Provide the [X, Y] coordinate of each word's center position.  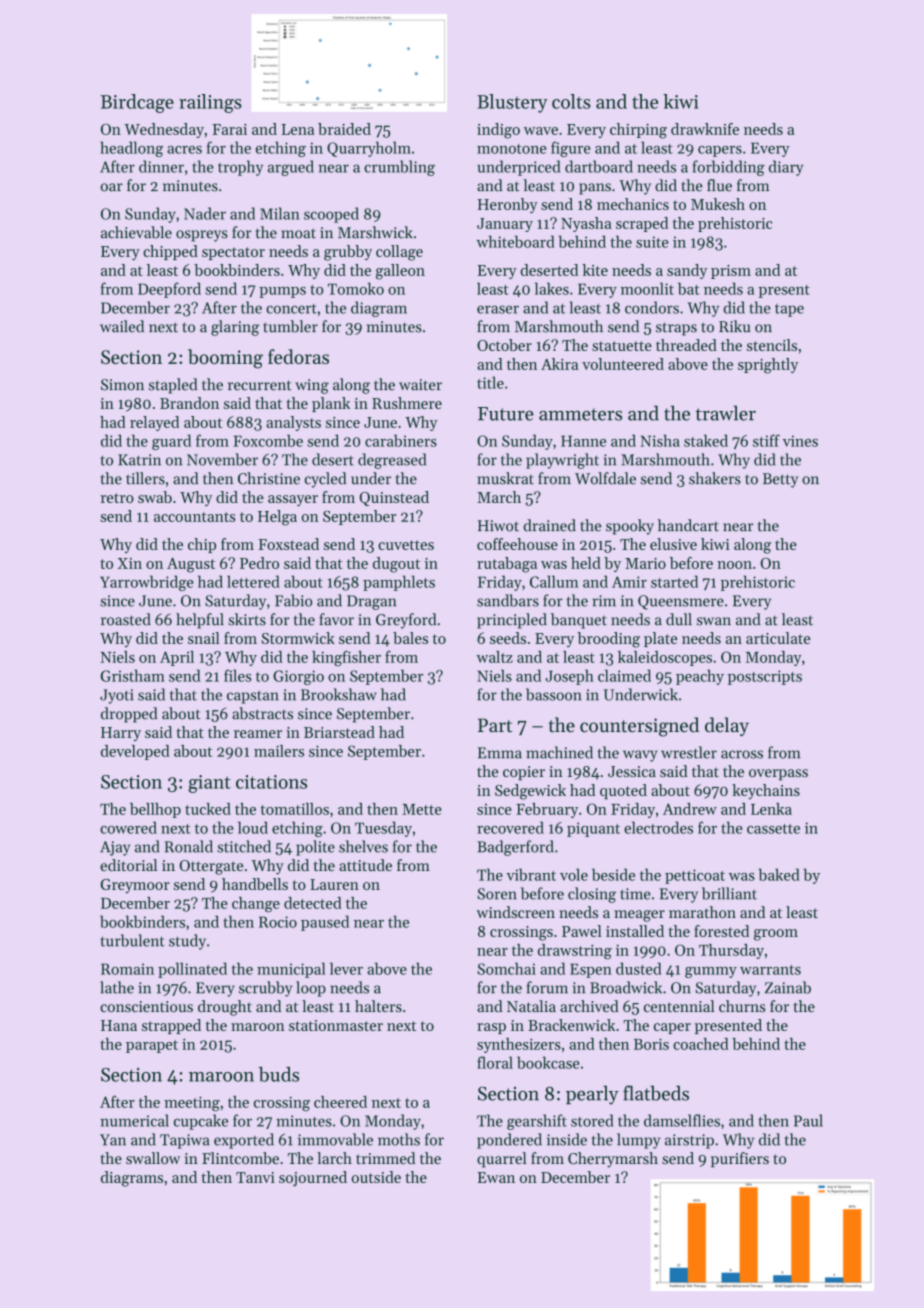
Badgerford [515, 848]
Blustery [512, 103]
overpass [778, 774]
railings [210, 103]
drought [225, 1008]
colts [571, 101]
